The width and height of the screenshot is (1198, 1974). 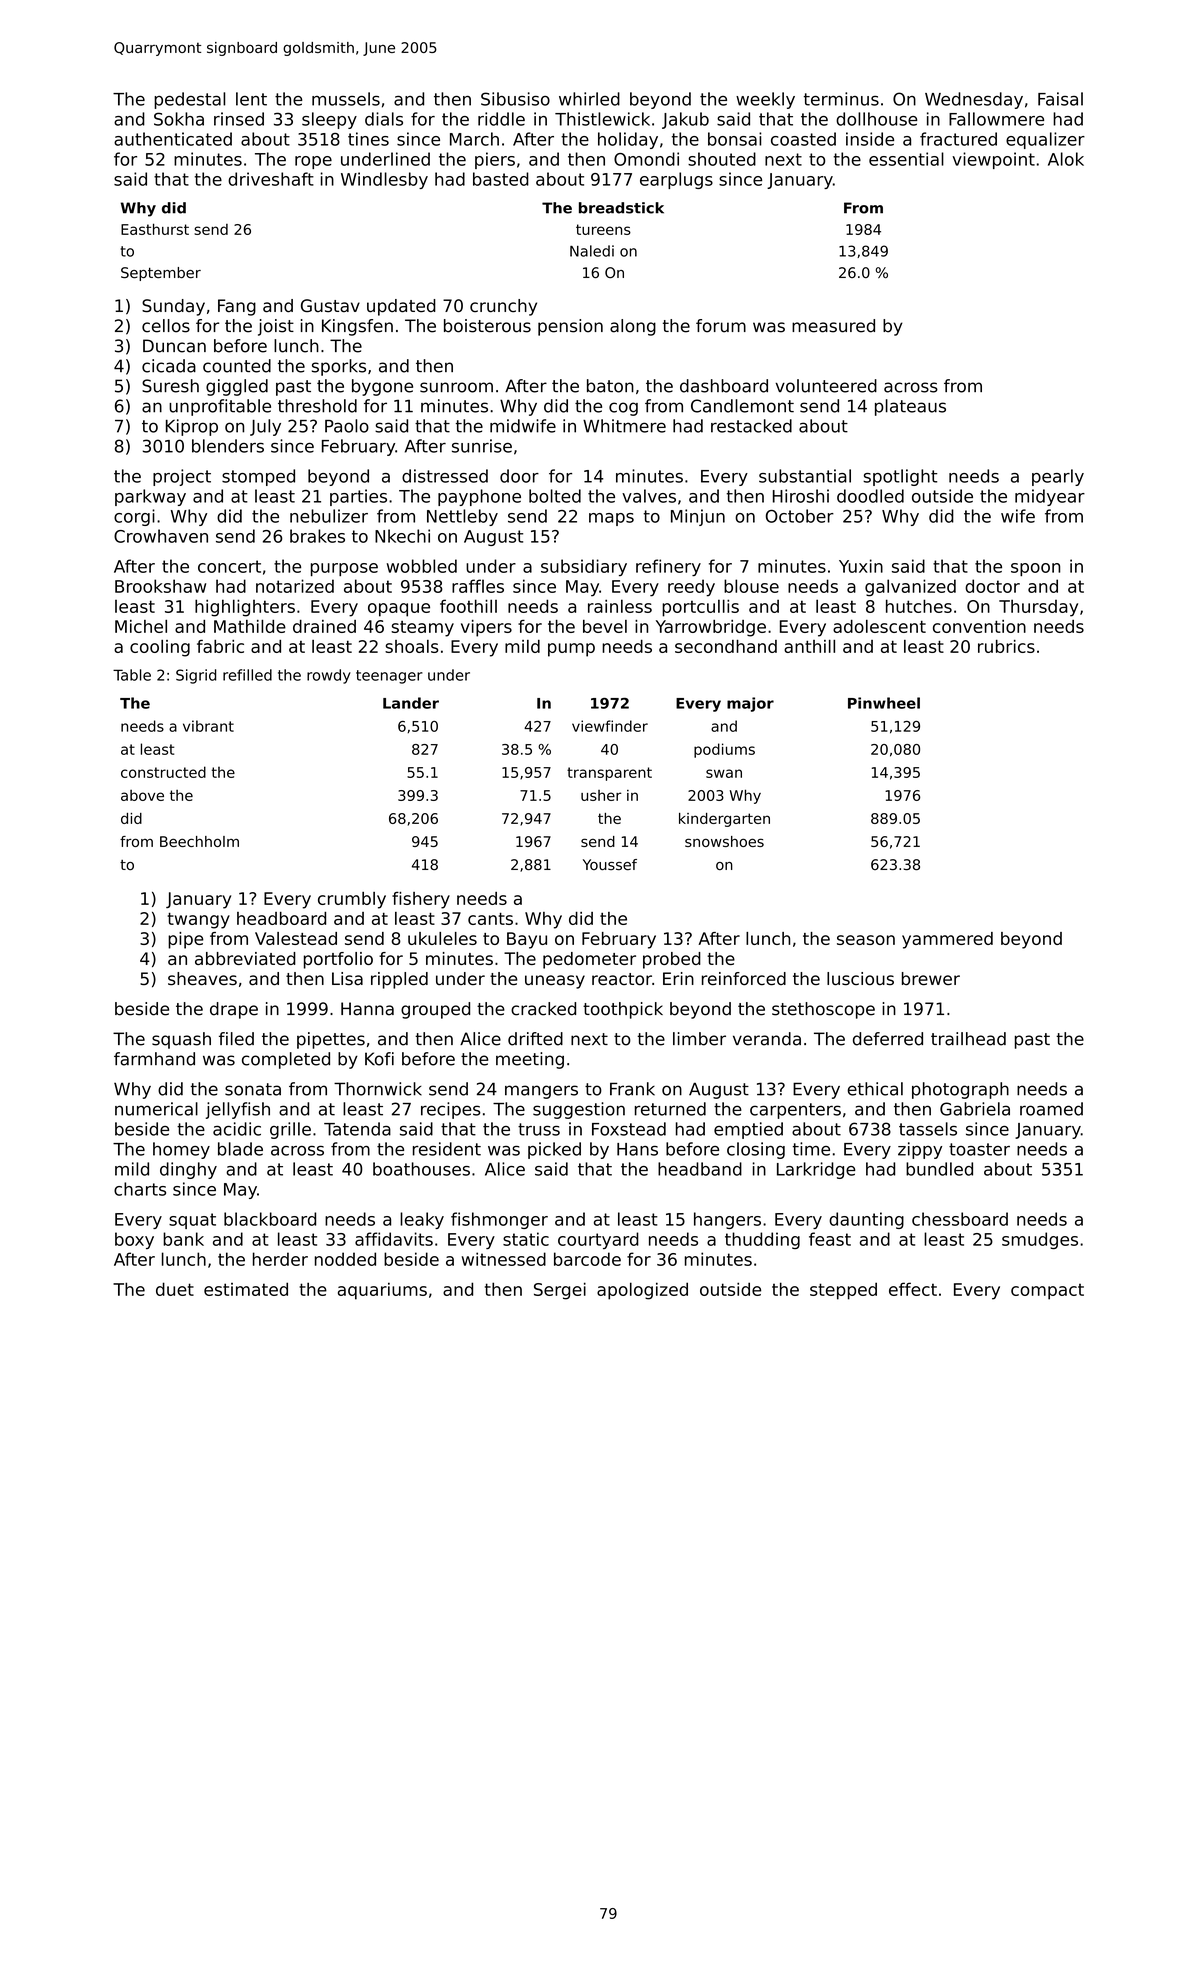 I want to click on whirled, so click(x=589, y=99).
